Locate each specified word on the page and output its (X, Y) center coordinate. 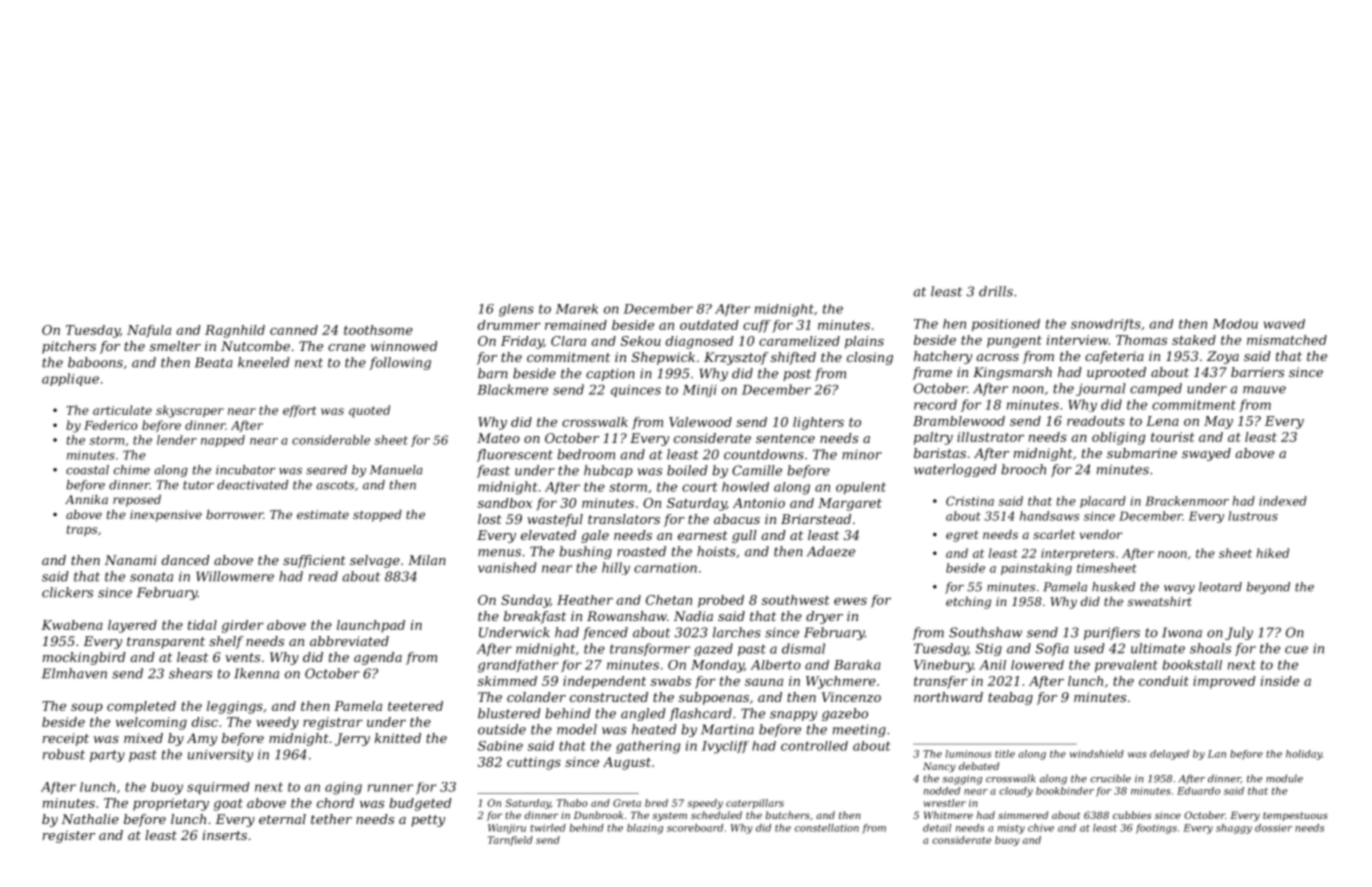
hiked (1272, 553)
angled (643, 714)
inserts (225, 835)
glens (516, 310)
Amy (202, 739)
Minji (700, 391)
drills (996, 291)
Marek (577, 309)
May (1218, 422)
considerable (331, 440)
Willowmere (235, 576)
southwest (796, 600)
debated (979, 766)
